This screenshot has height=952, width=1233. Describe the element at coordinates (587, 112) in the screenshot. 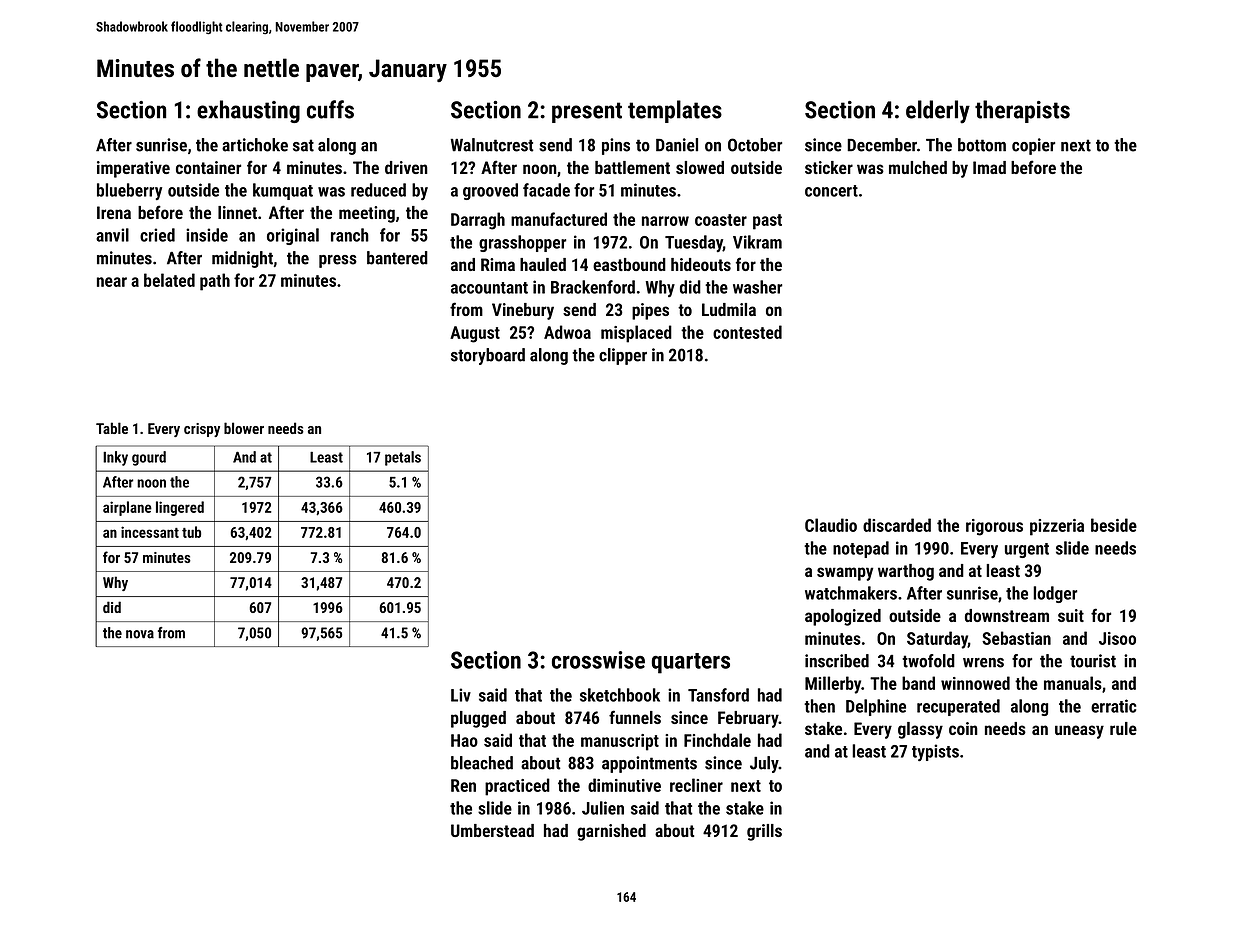

I see `present` at that location.
